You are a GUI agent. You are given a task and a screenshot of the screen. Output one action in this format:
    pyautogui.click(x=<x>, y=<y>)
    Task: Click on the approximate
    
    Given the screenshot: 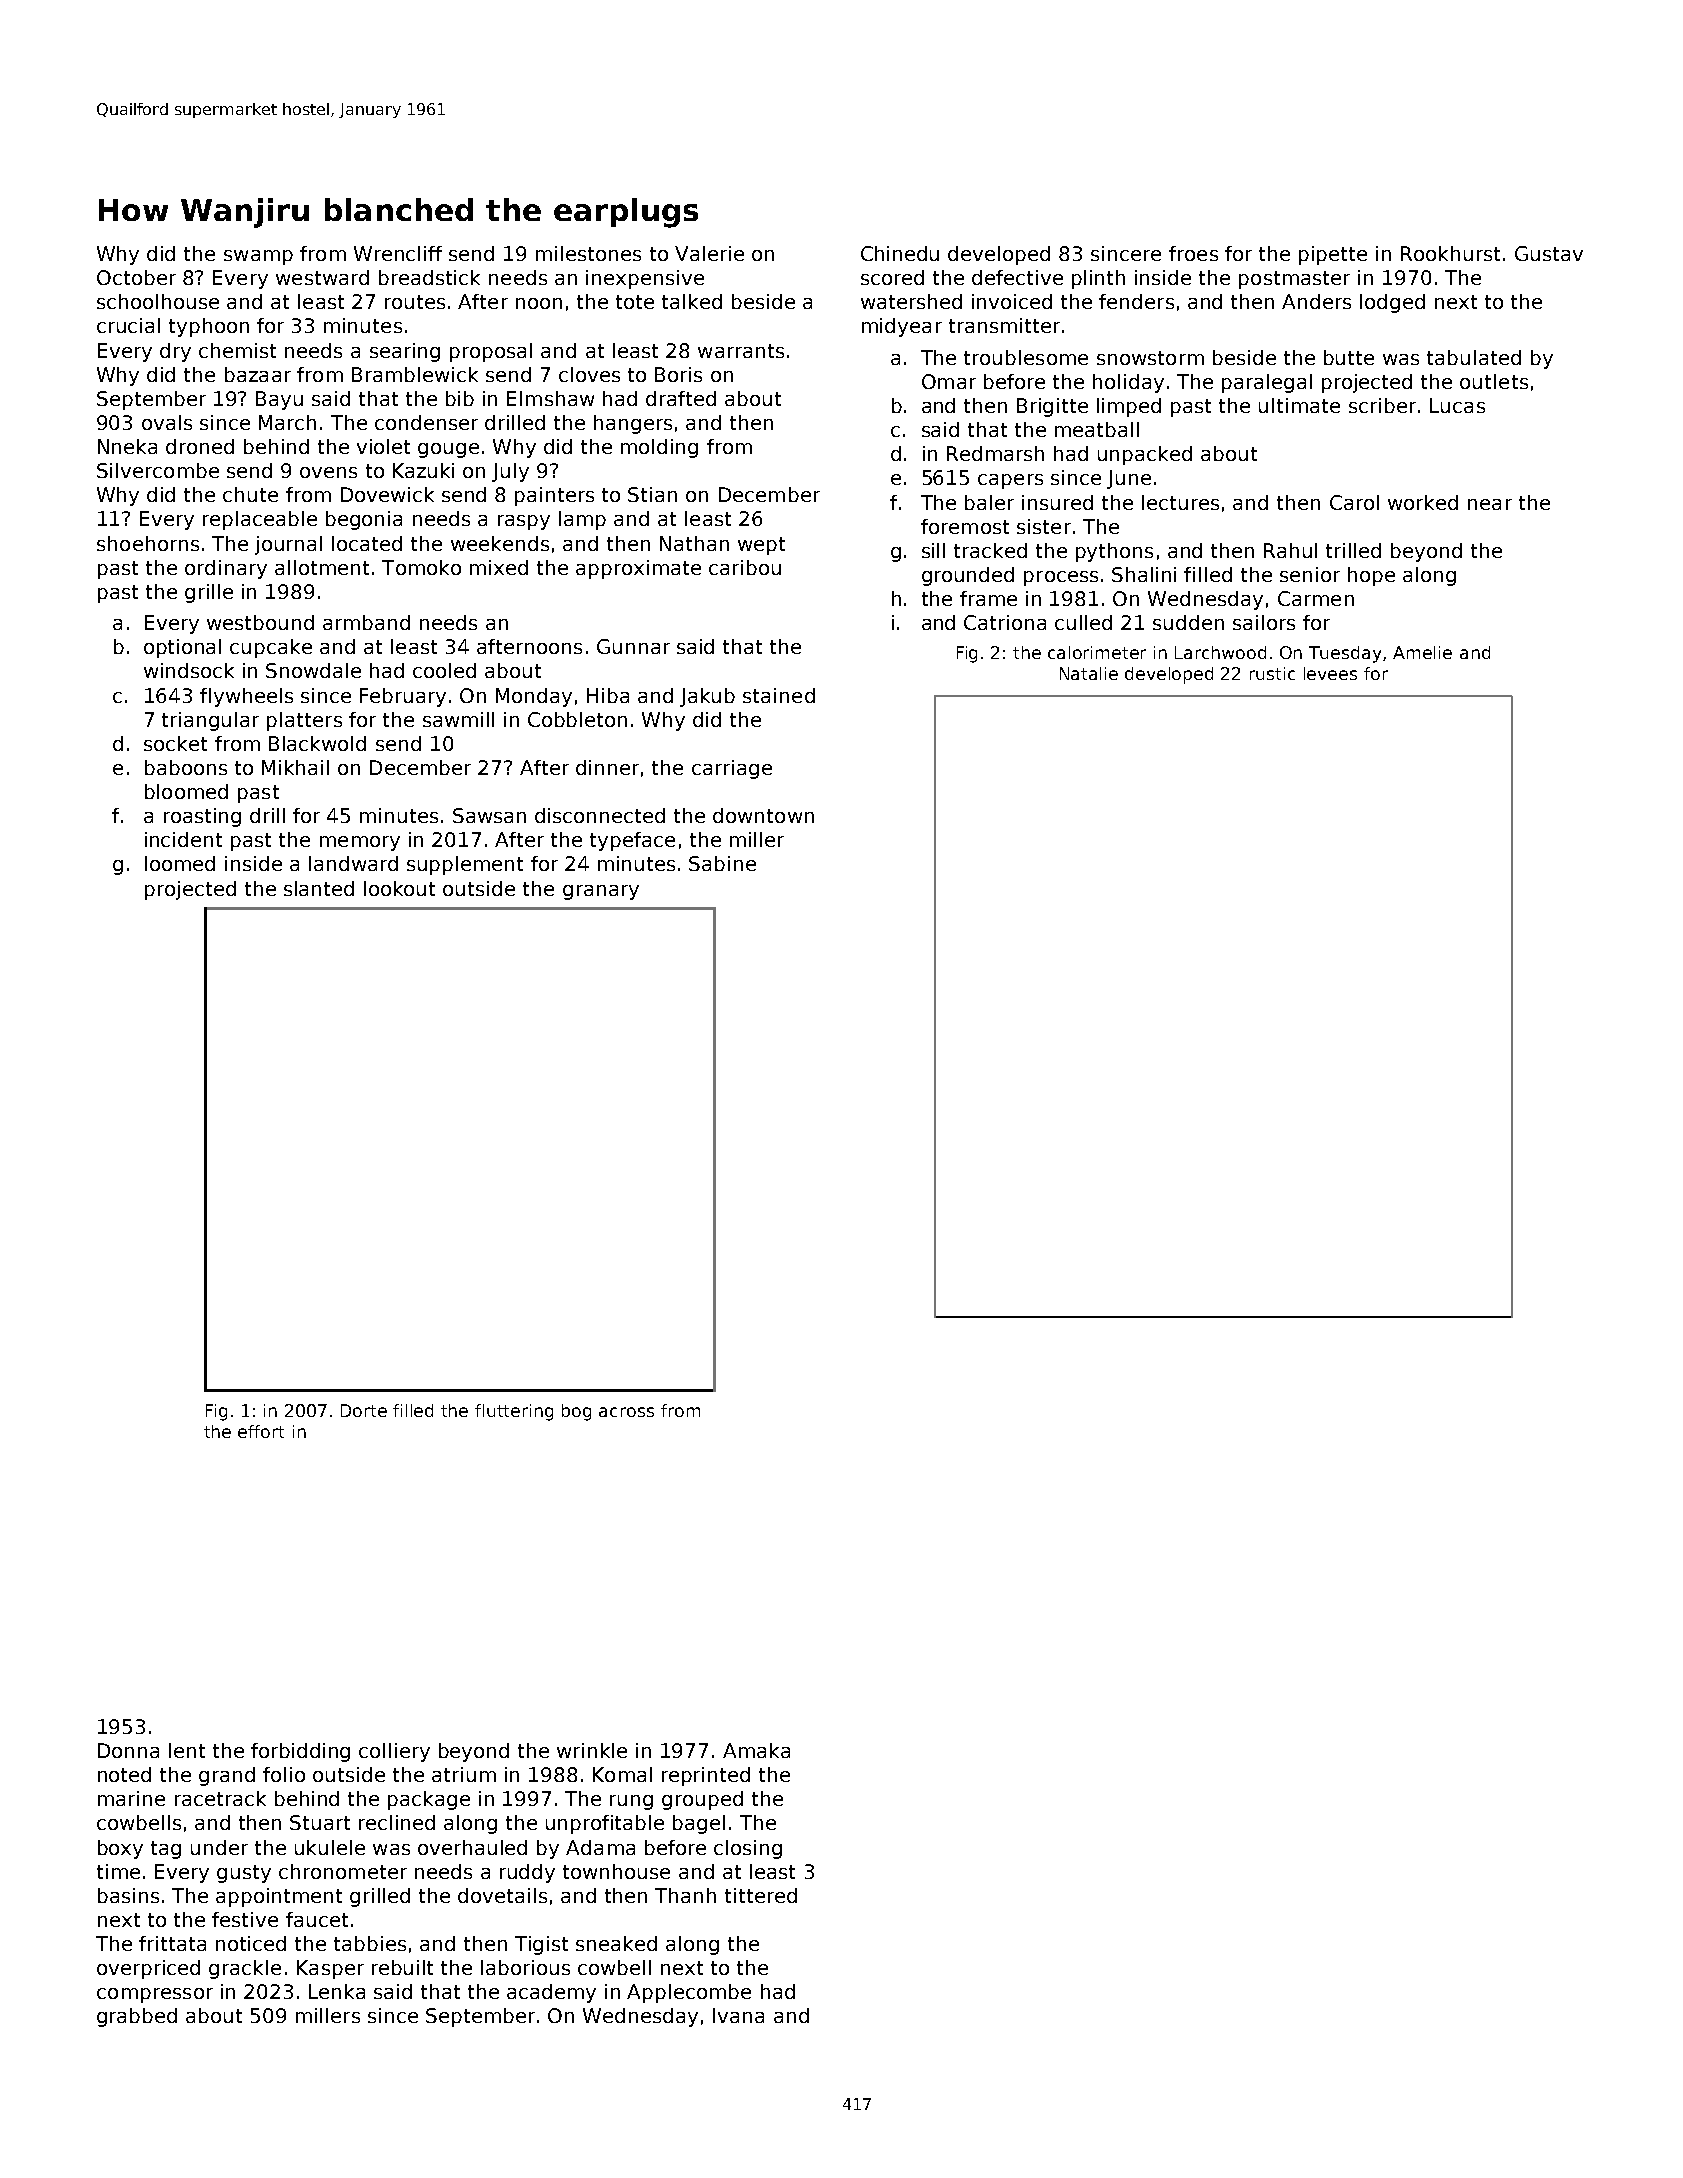 What is the action you would take?
    pyautogui.click(x=638, y=569)
